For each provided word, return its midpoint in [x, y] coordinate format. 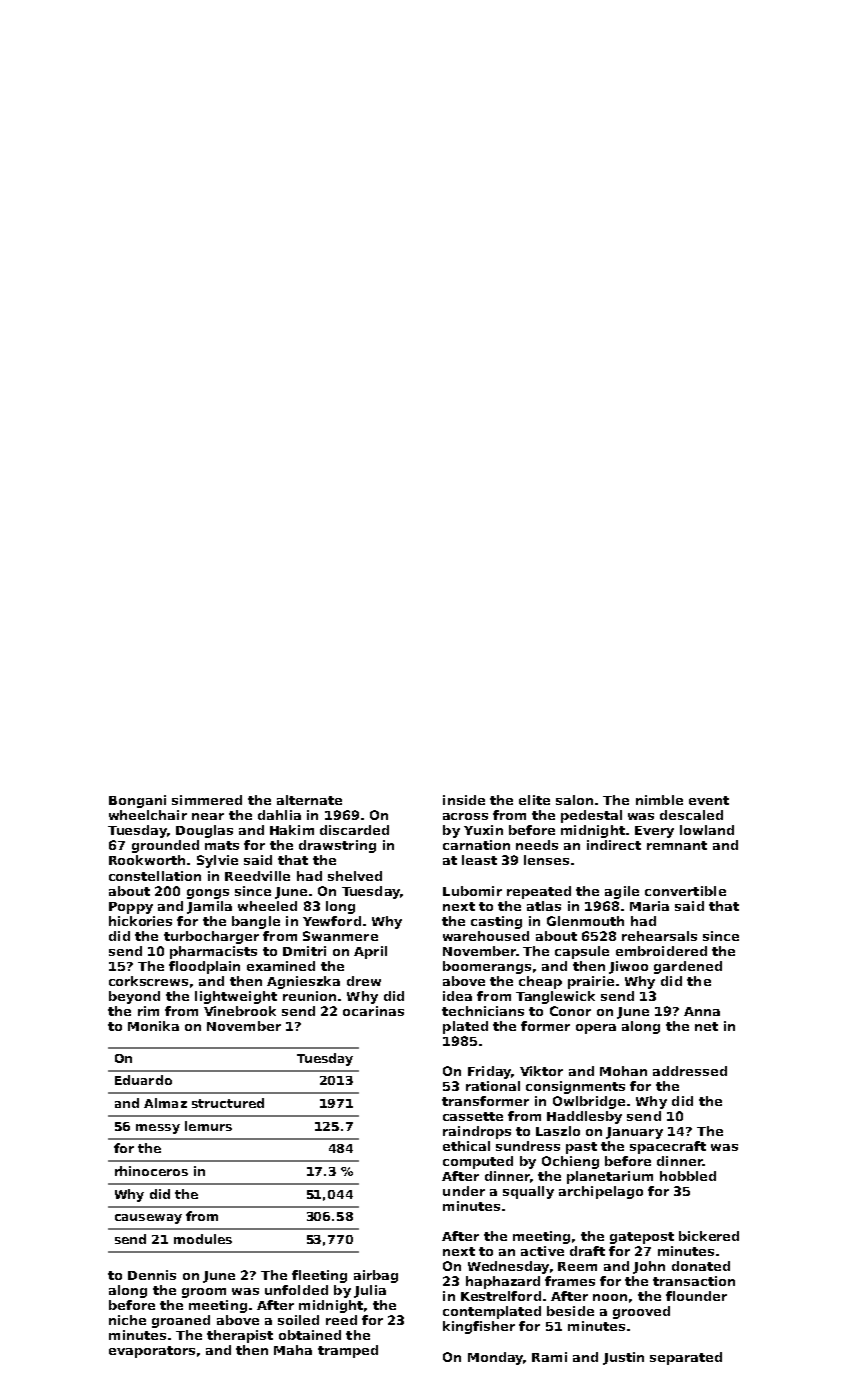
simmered [207, 800]
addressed [690, 1071]
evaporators [152, 1352]
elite [534, 800]
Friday [489, 1072]
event [709, 800]
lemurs [208, 1126]
